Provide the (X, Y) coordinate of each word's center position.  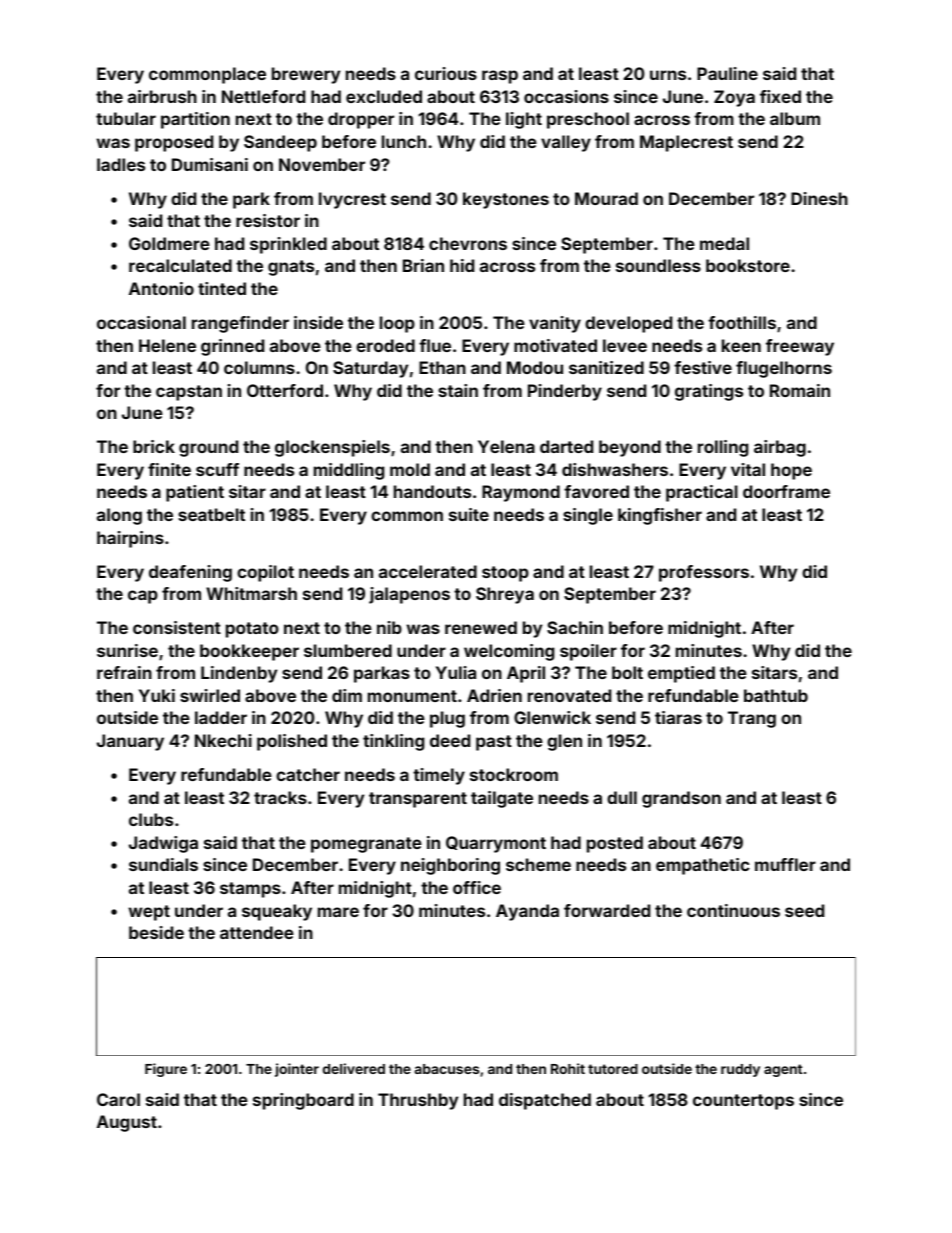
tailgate (502, 799)
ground (208, 448)
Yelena (506, 446)
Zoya (734, 98)
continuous (733, 910)
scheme (538, 864)
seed (804, 910)
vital (748, 469)
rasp (500, 77)
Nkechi (223, 740)
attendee (257, 932)
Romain (800, 390)
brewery (306, 75)
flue (435, 345)
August (127, 1123)
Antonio (161, 288)
